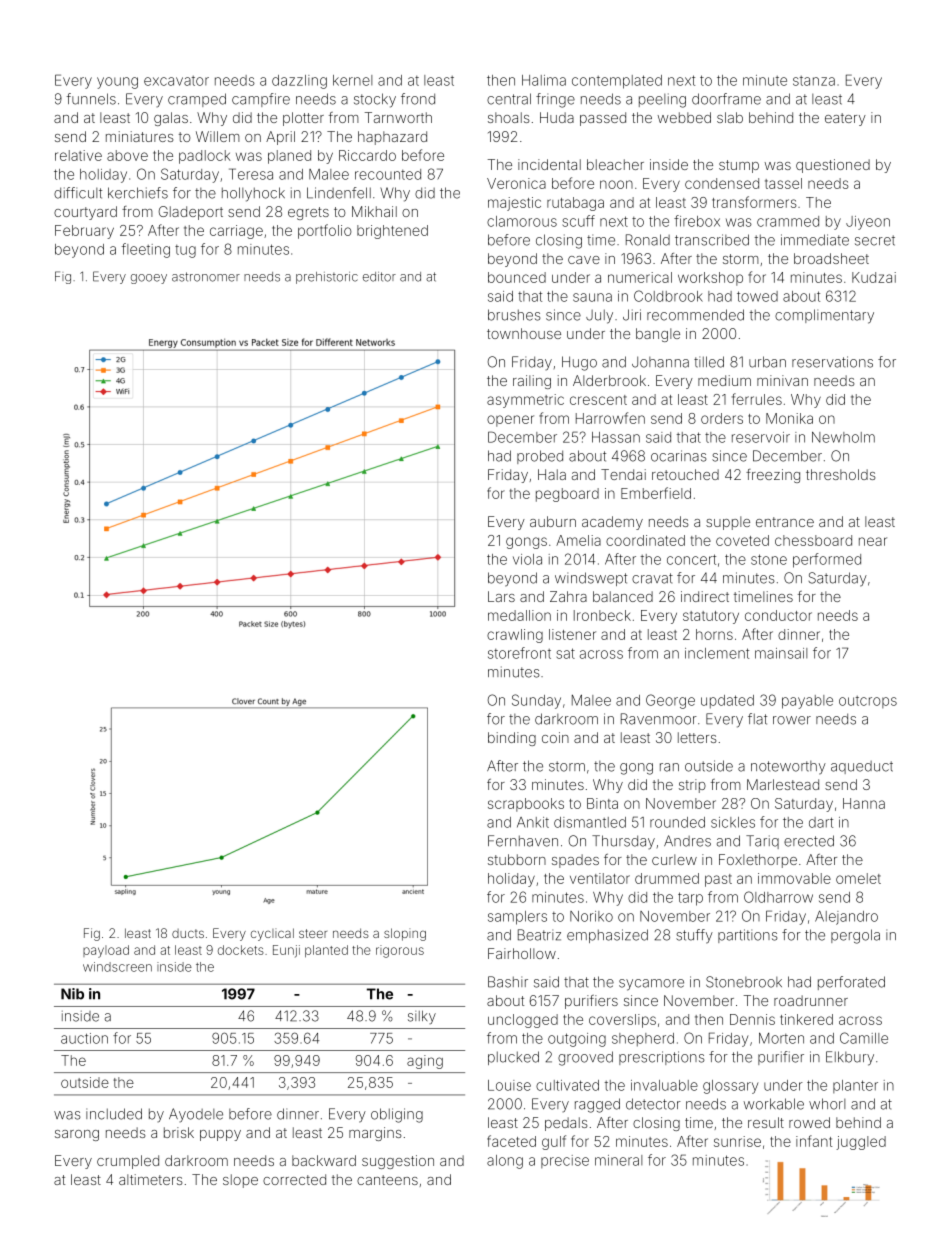  I want to click on binding, so click(512, 739).
